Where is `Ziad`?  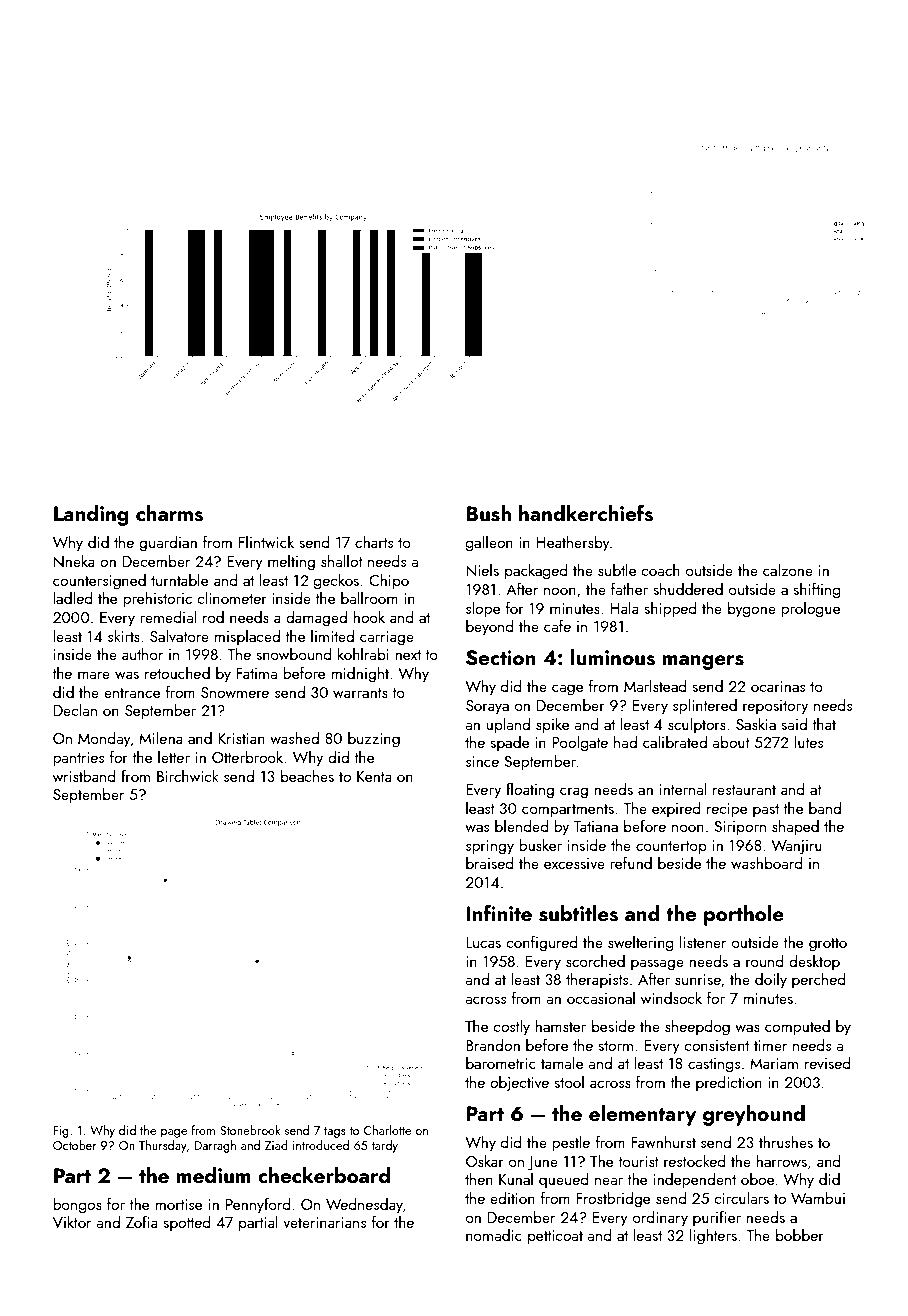 Ziad is located at coordinates (276, 1145).
